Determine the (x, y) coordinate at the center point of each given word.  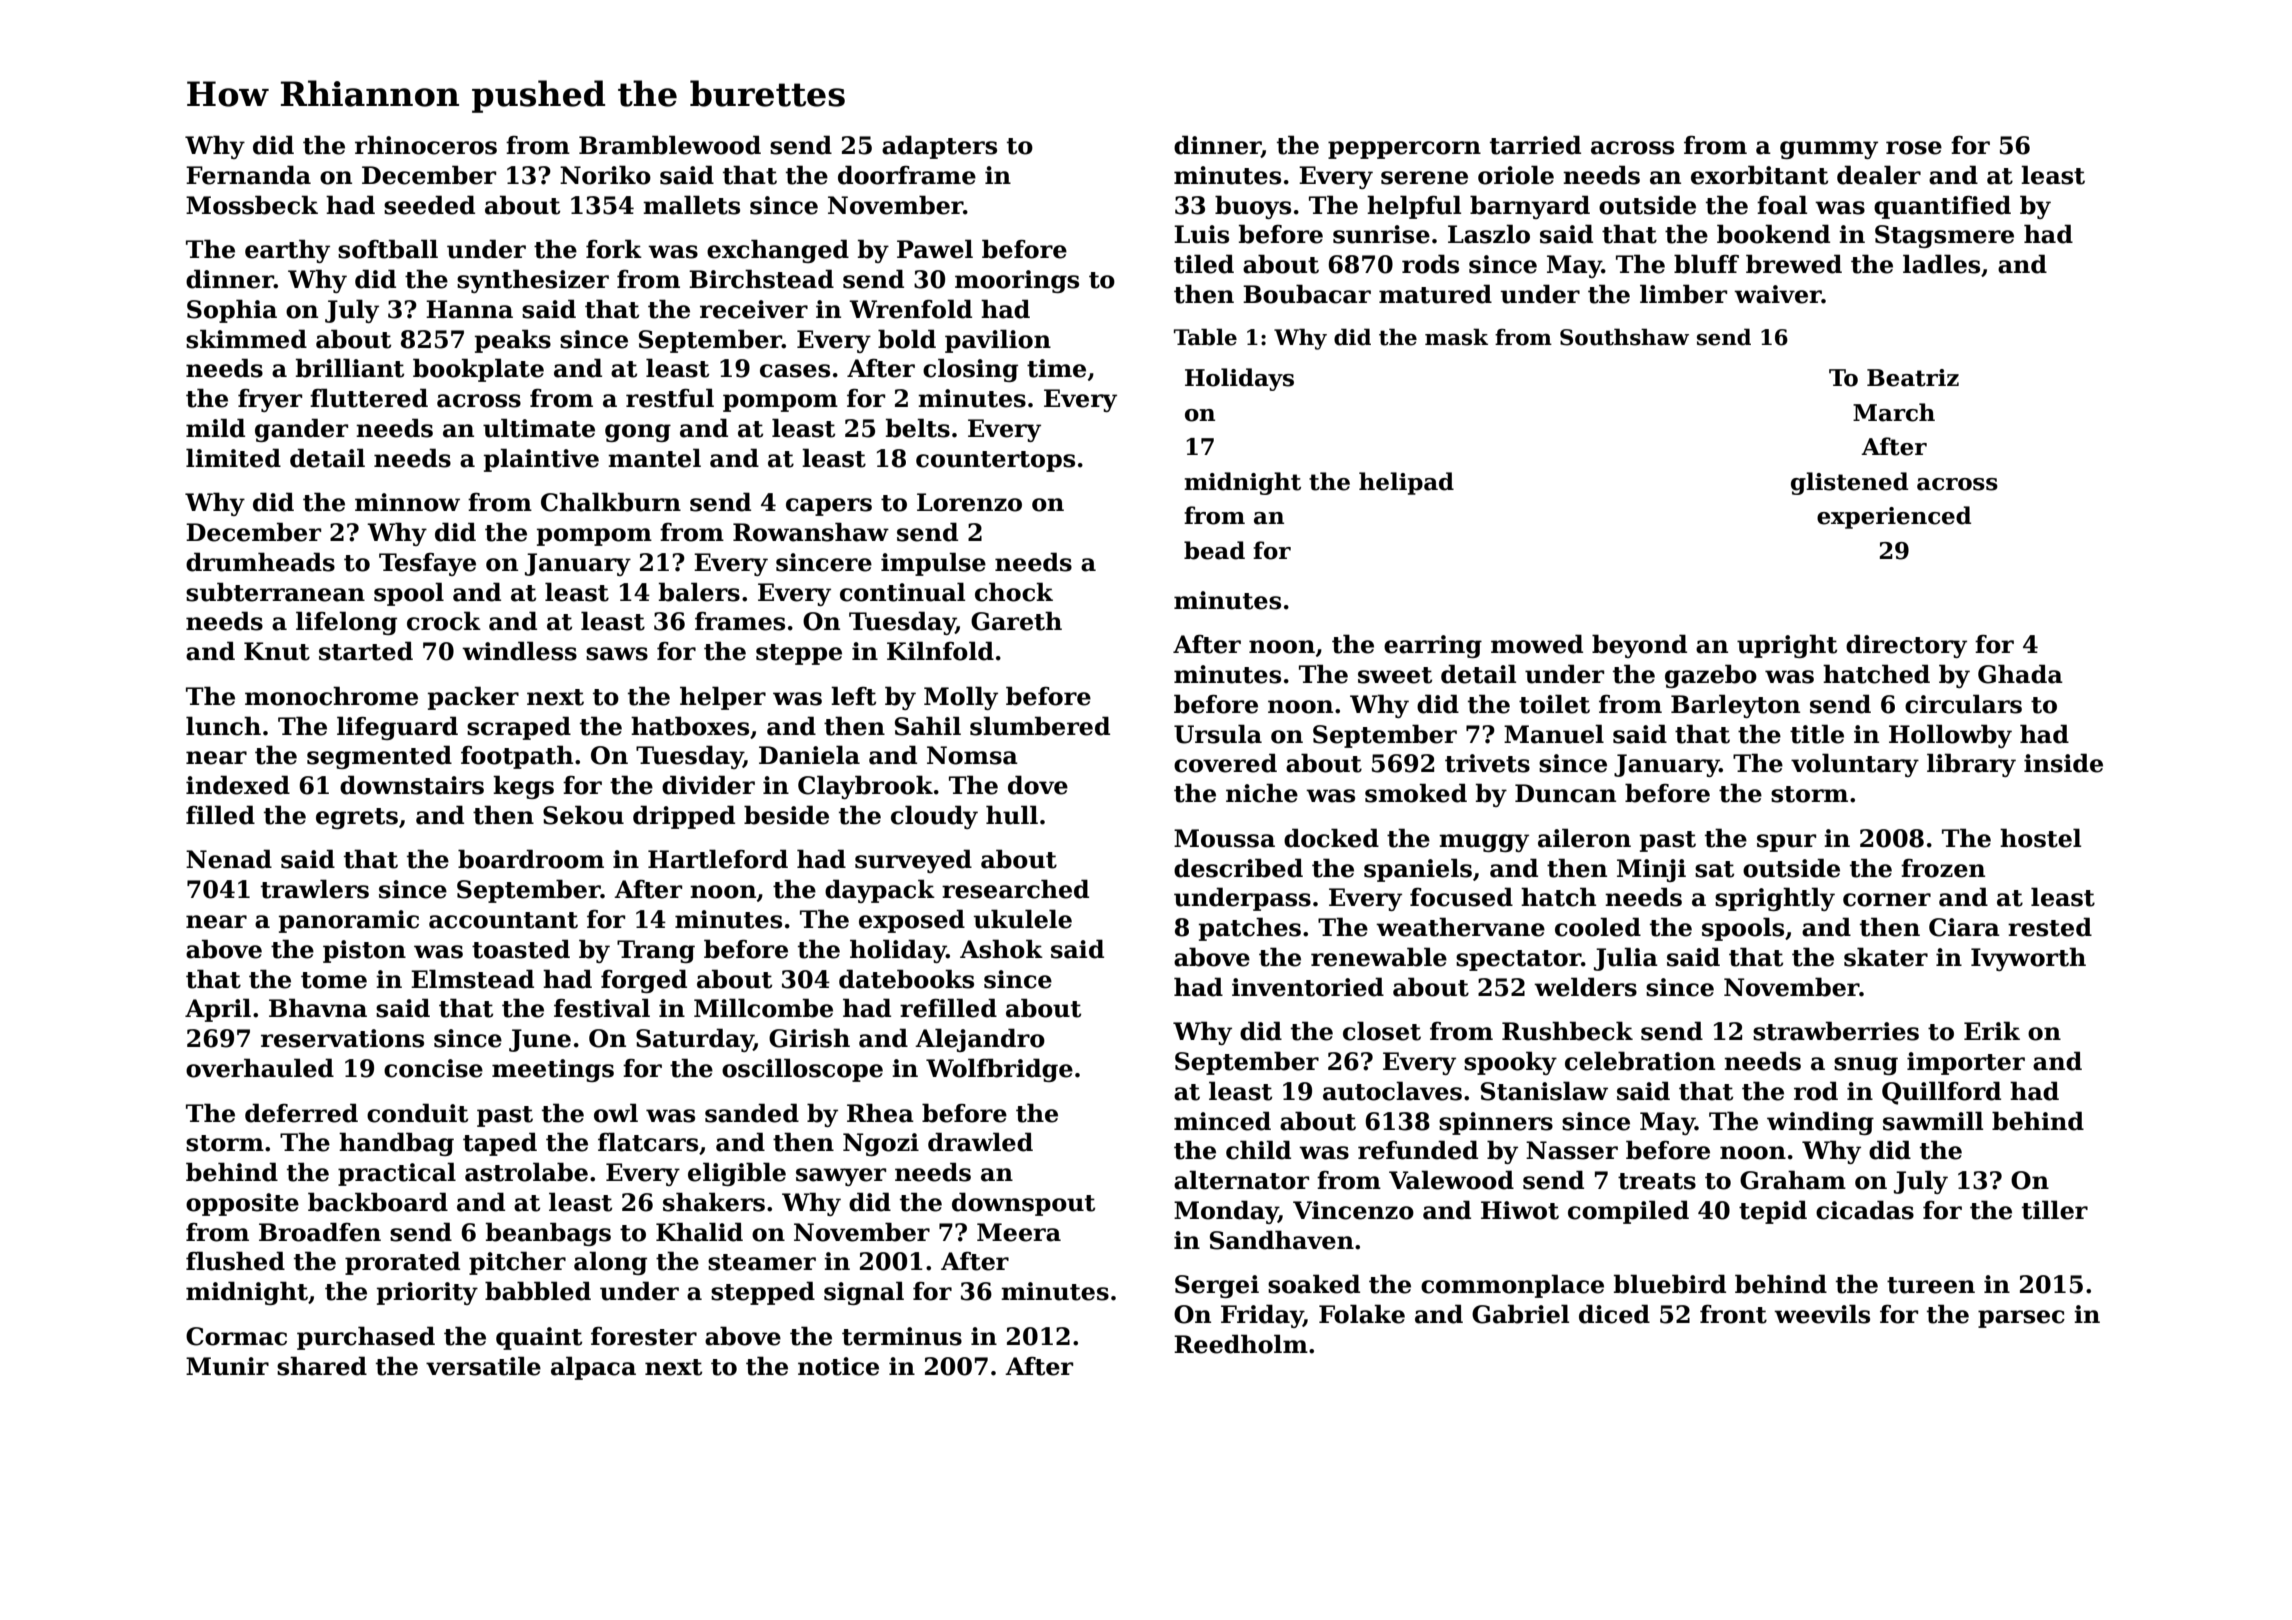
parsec (2021, 1319)
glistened (1849, 483)
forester (644, 1336)
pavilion (998, 341)
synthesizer (533, 281)
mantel (654, 458)
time (1056, 368)
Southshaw (1624, 337)
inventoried (1308, 987)
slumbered (1040, 726)
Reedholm (1241, 1344)
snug (1866, 1066)
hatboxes (690, 726)
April (218, 1010)
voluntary (1855, 765)
